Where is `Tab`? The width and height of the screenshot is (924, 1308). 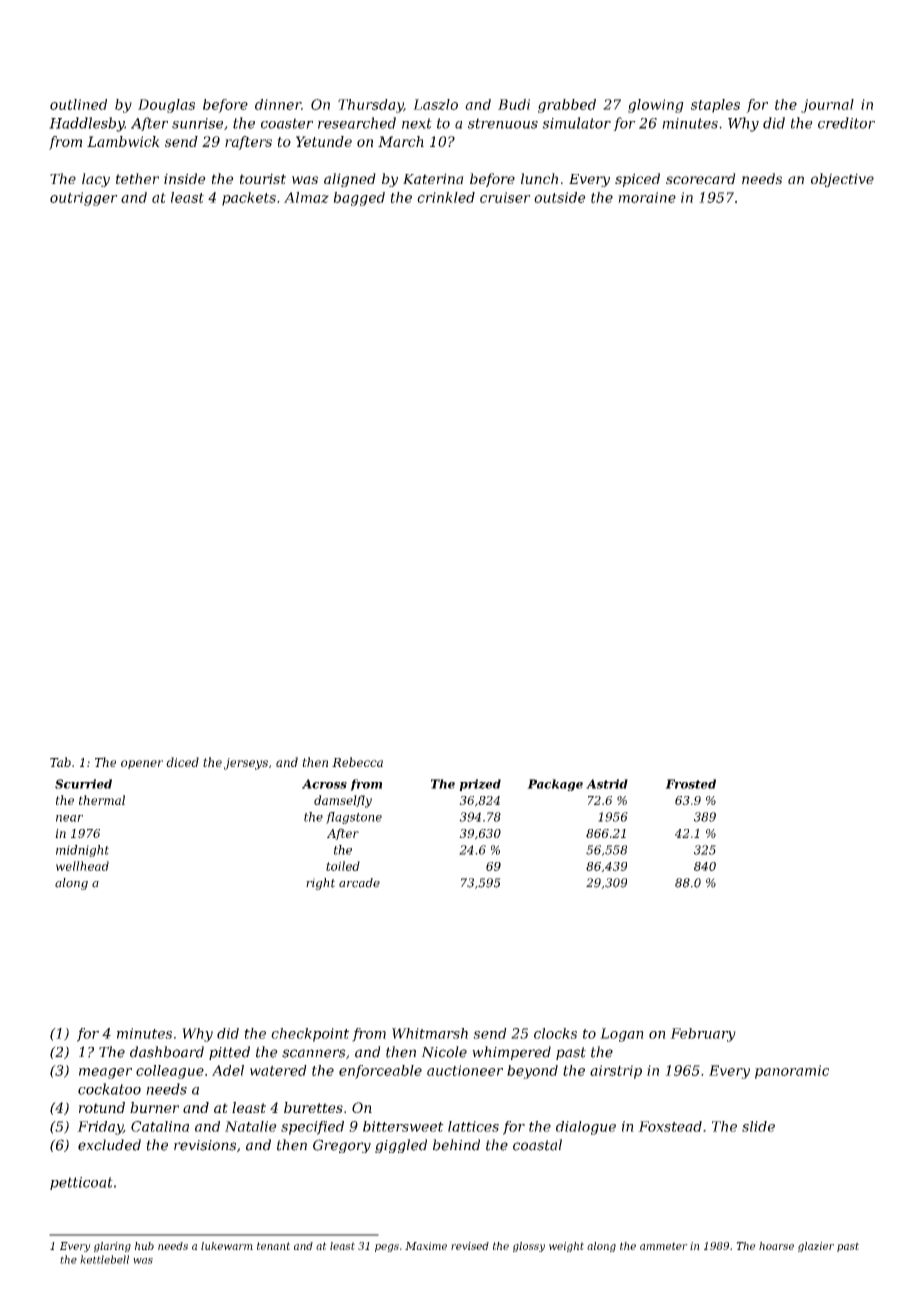
Tab is located at coordinates (60, 762).
